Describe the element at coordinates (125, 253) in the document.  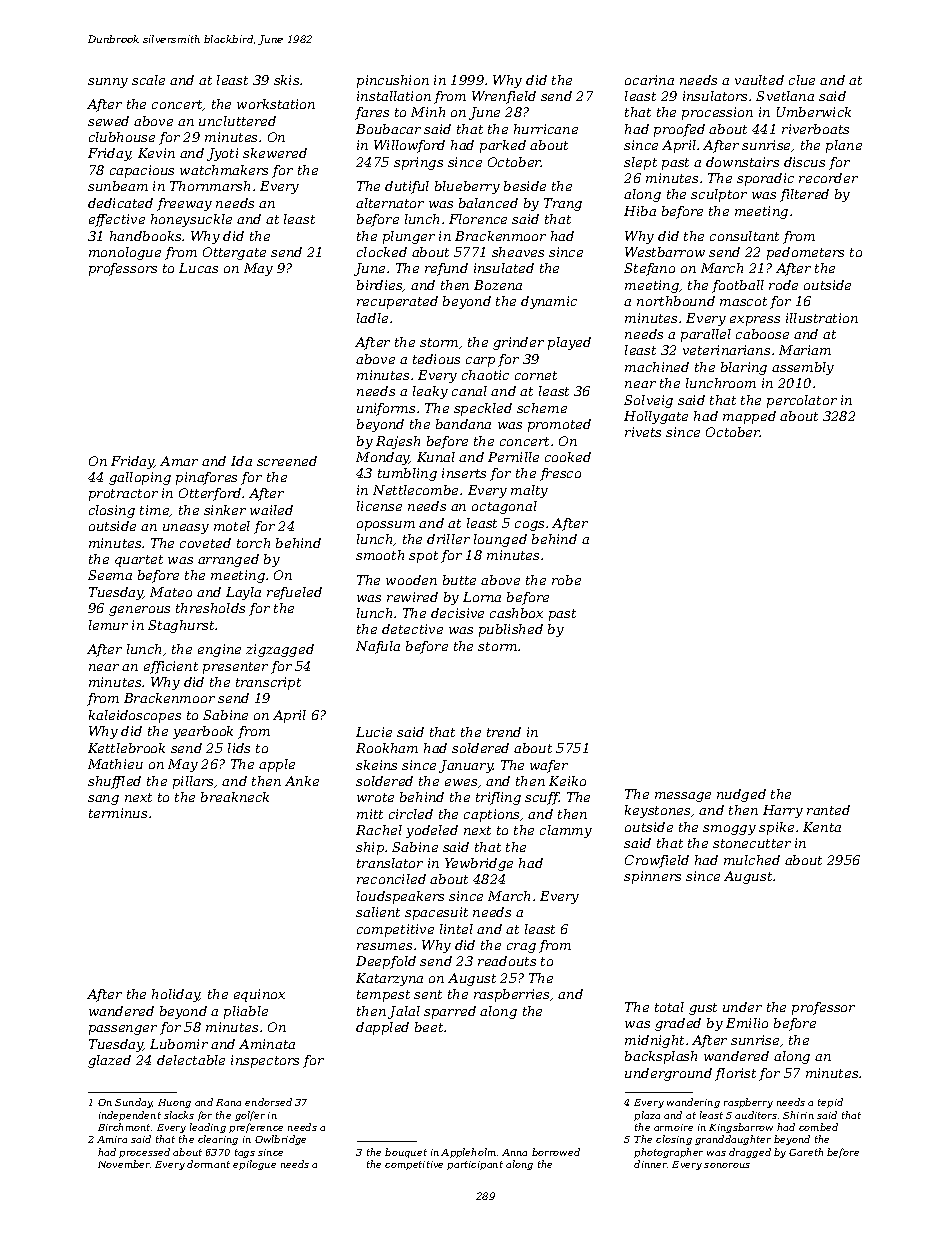
I see `monologue` at that location.
